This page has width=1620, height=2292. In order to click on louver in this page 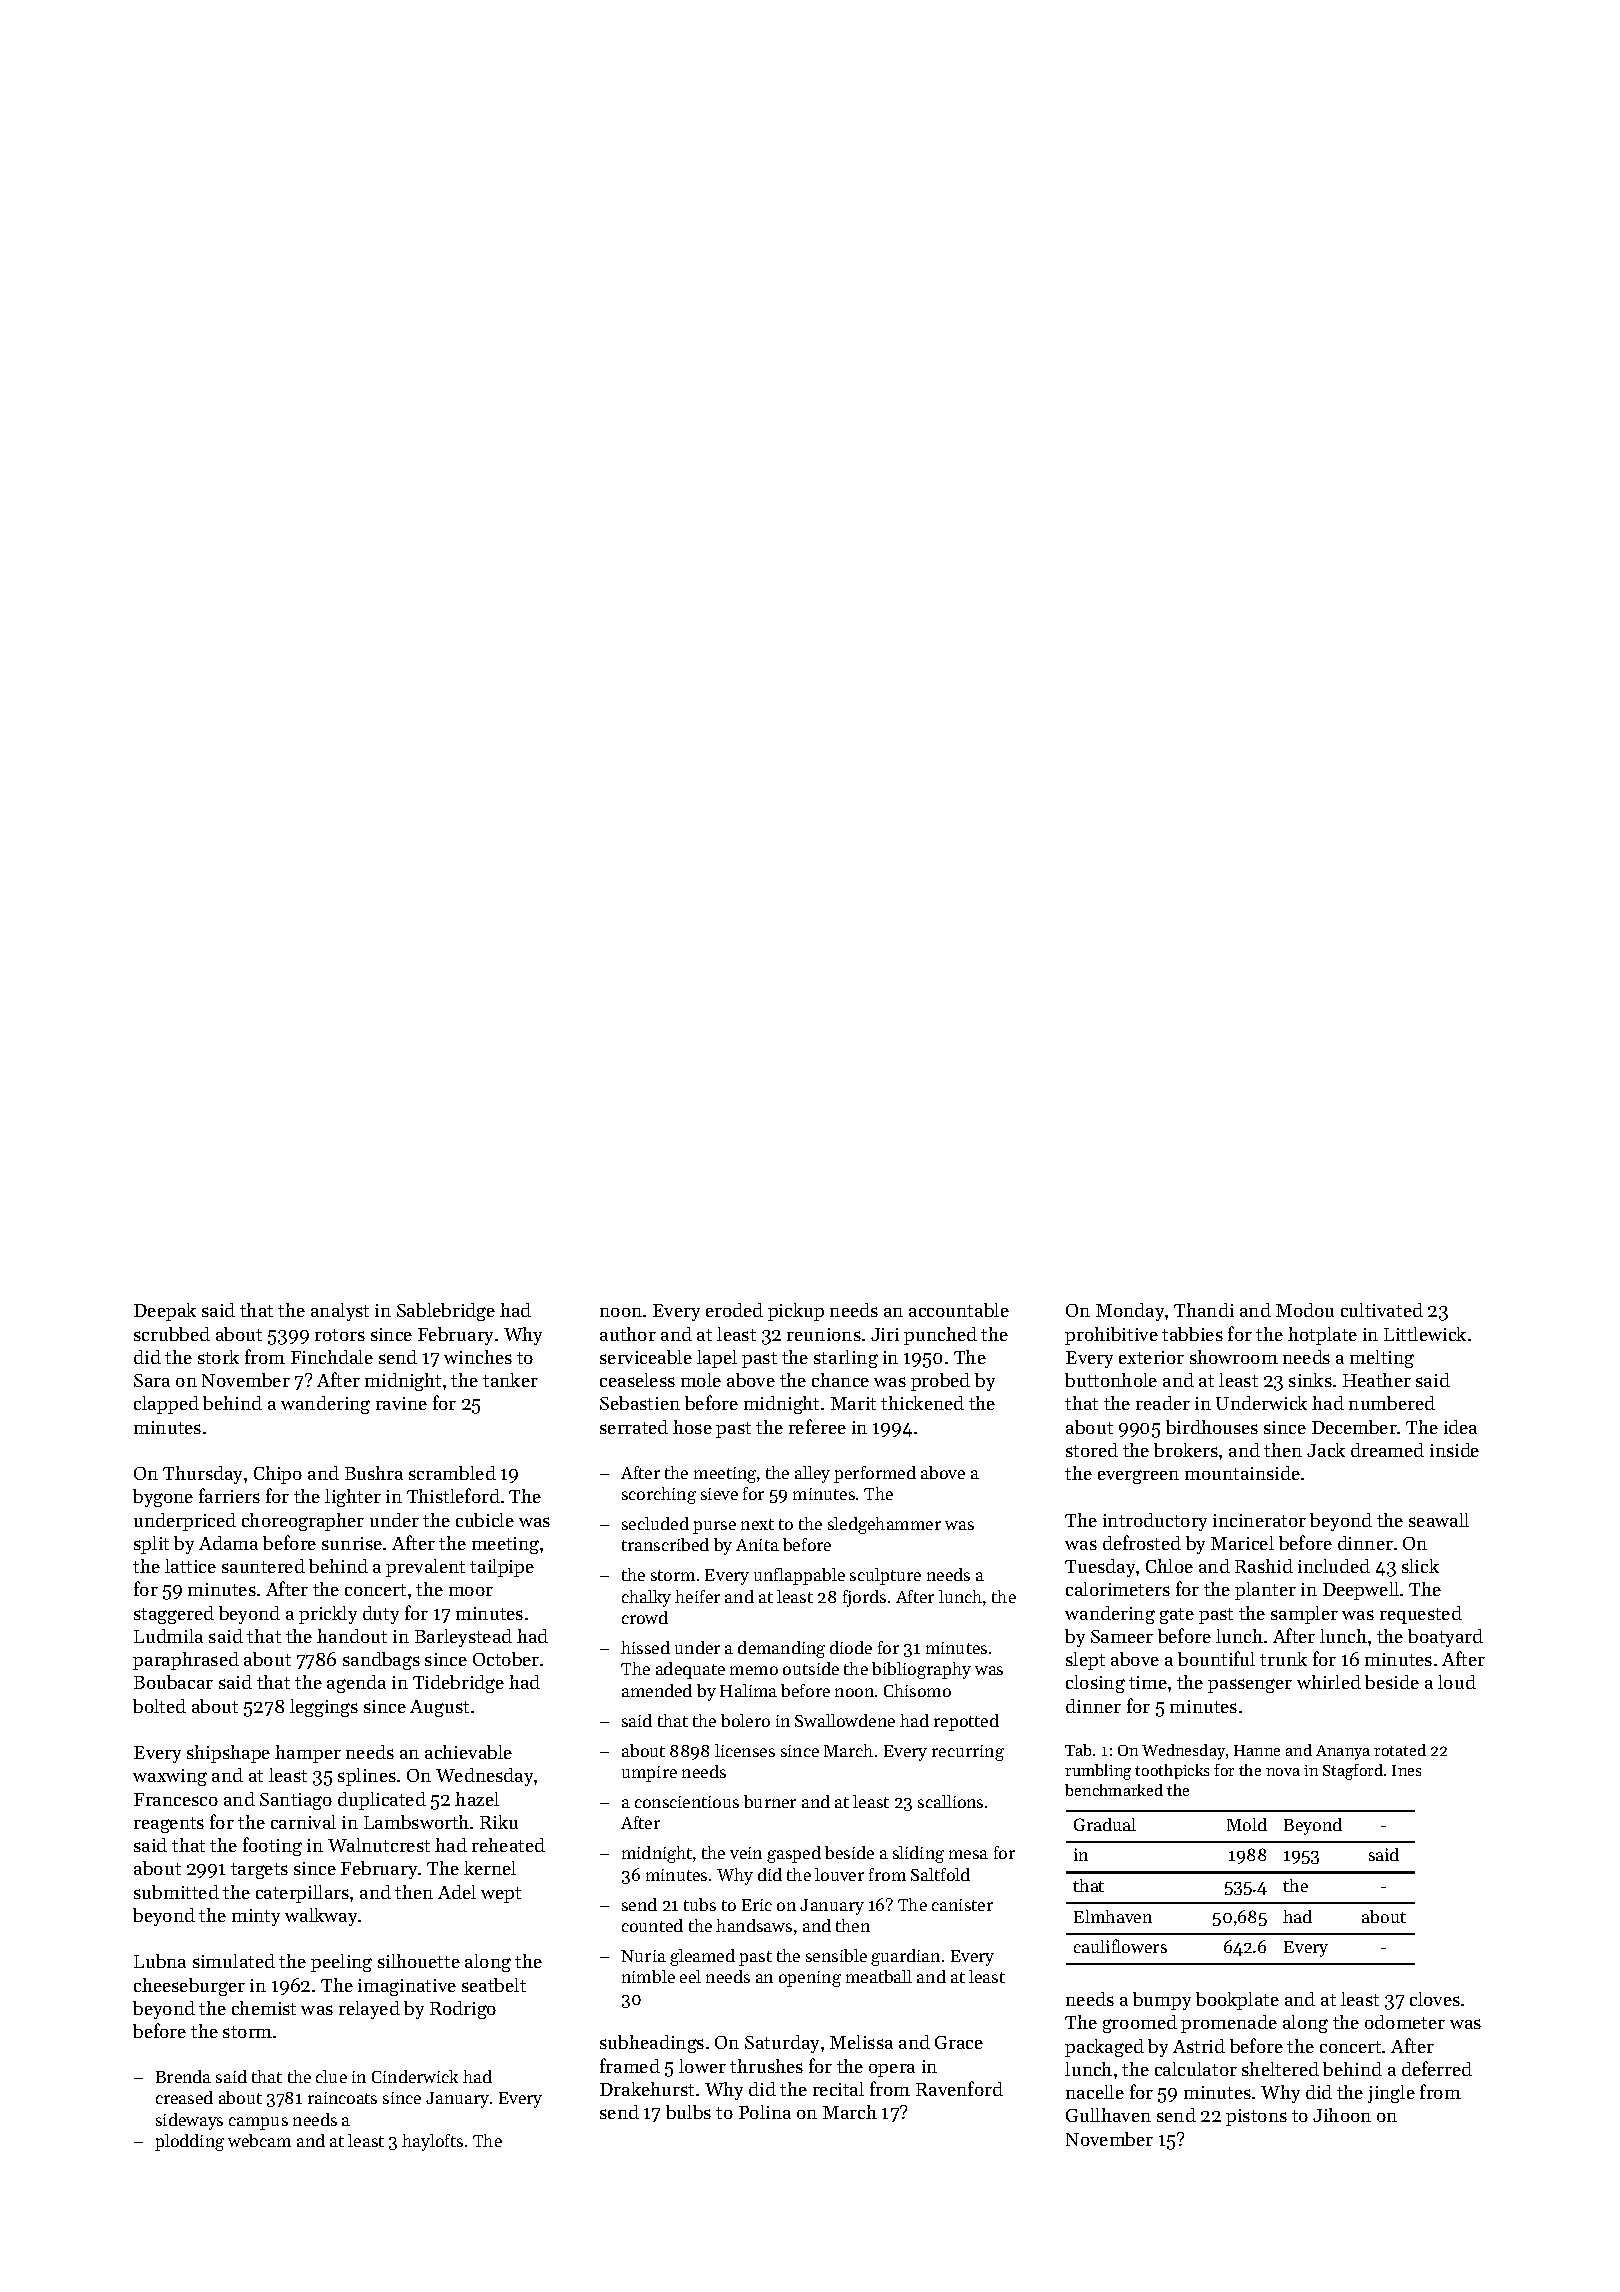, I will do `click(839, 1874)`.
